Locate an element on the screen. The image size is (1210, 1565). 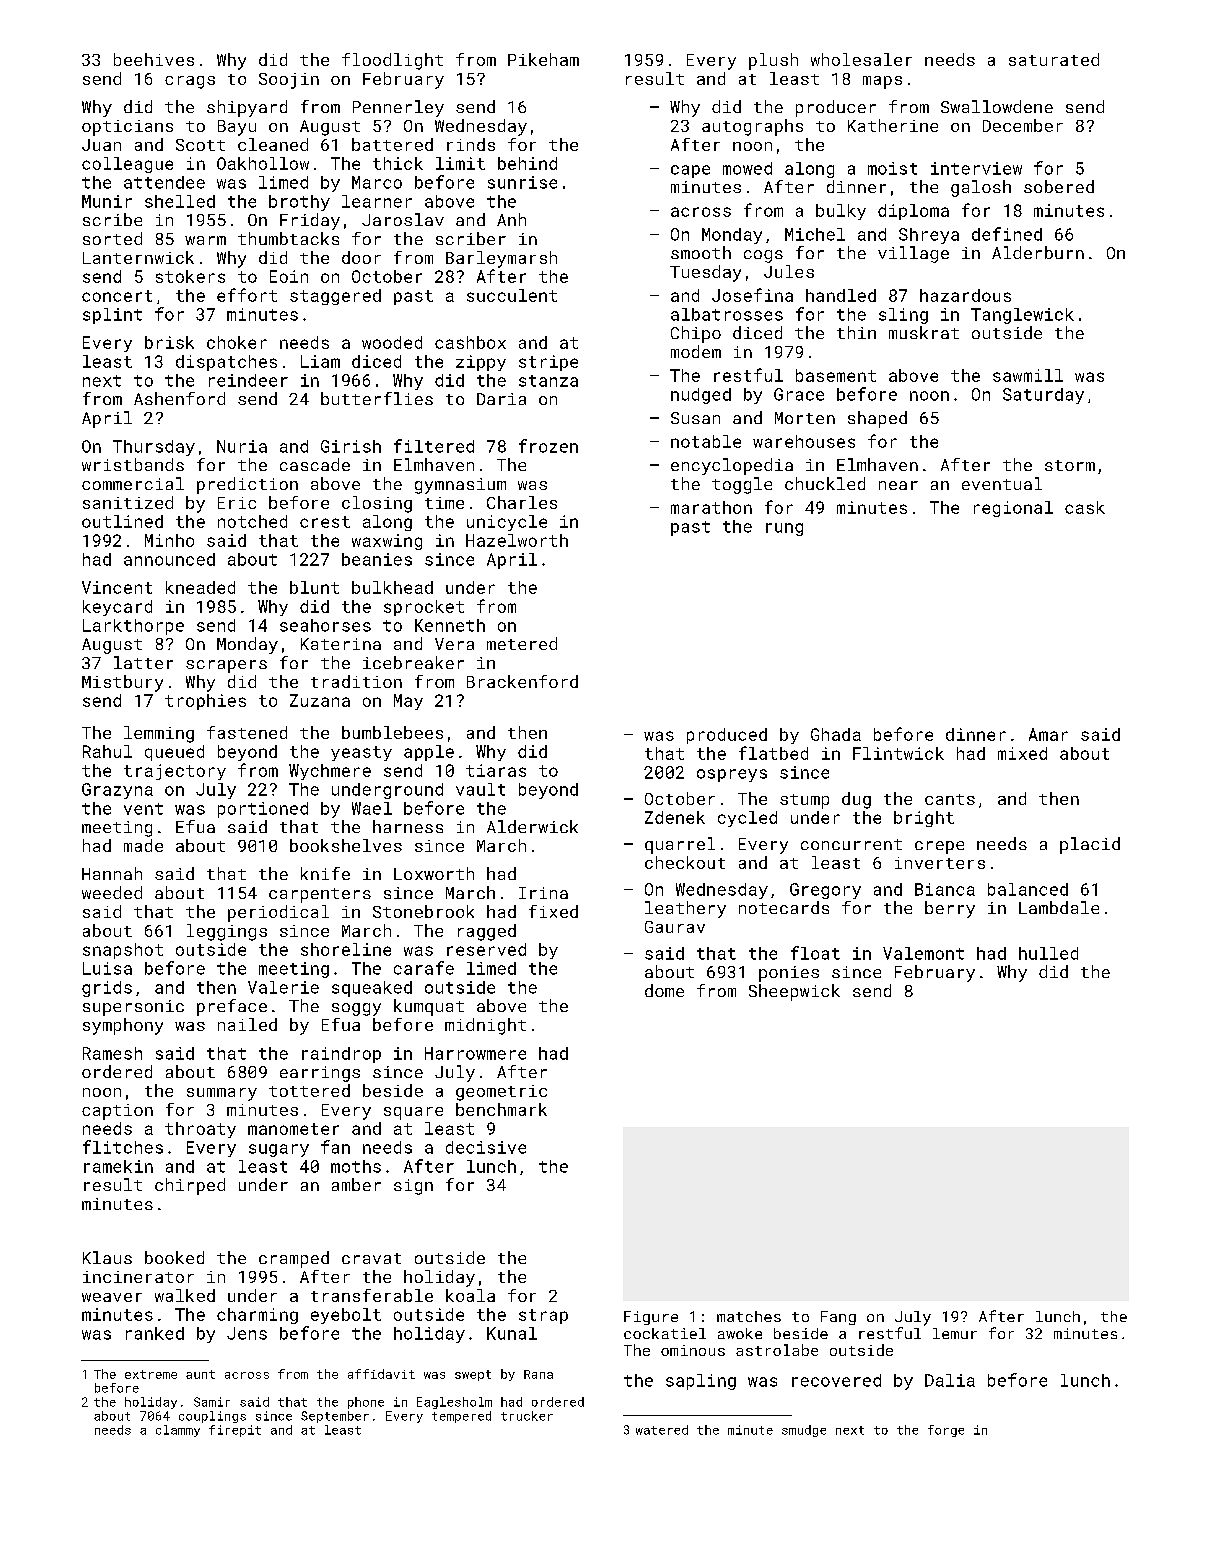
forge is located at coordinates (946, 1431).
